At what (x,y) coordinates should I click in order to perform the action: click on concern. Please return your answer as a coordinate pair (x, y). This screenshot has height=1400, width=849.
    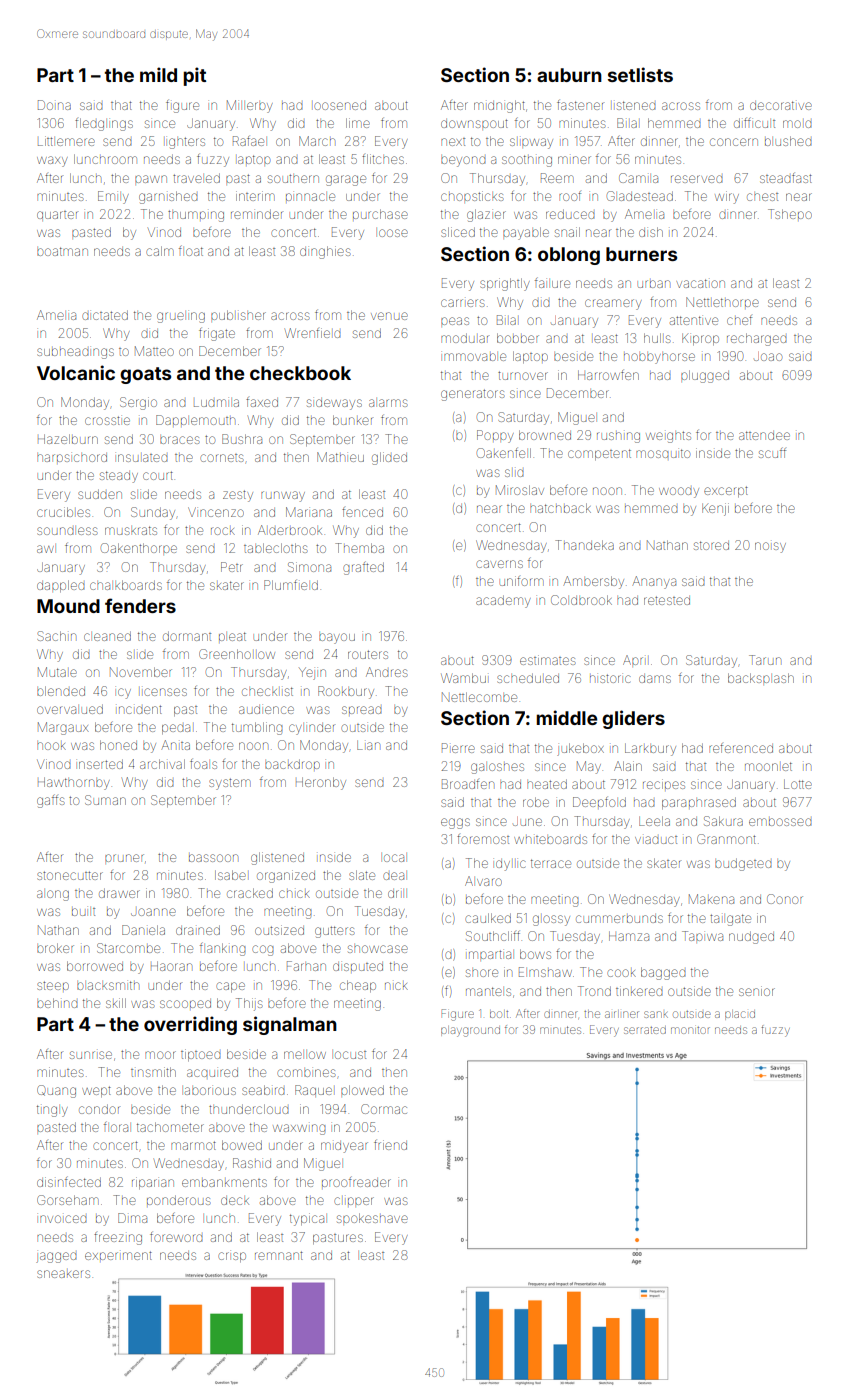
    Looking at the image, I should click on (734, 142).
